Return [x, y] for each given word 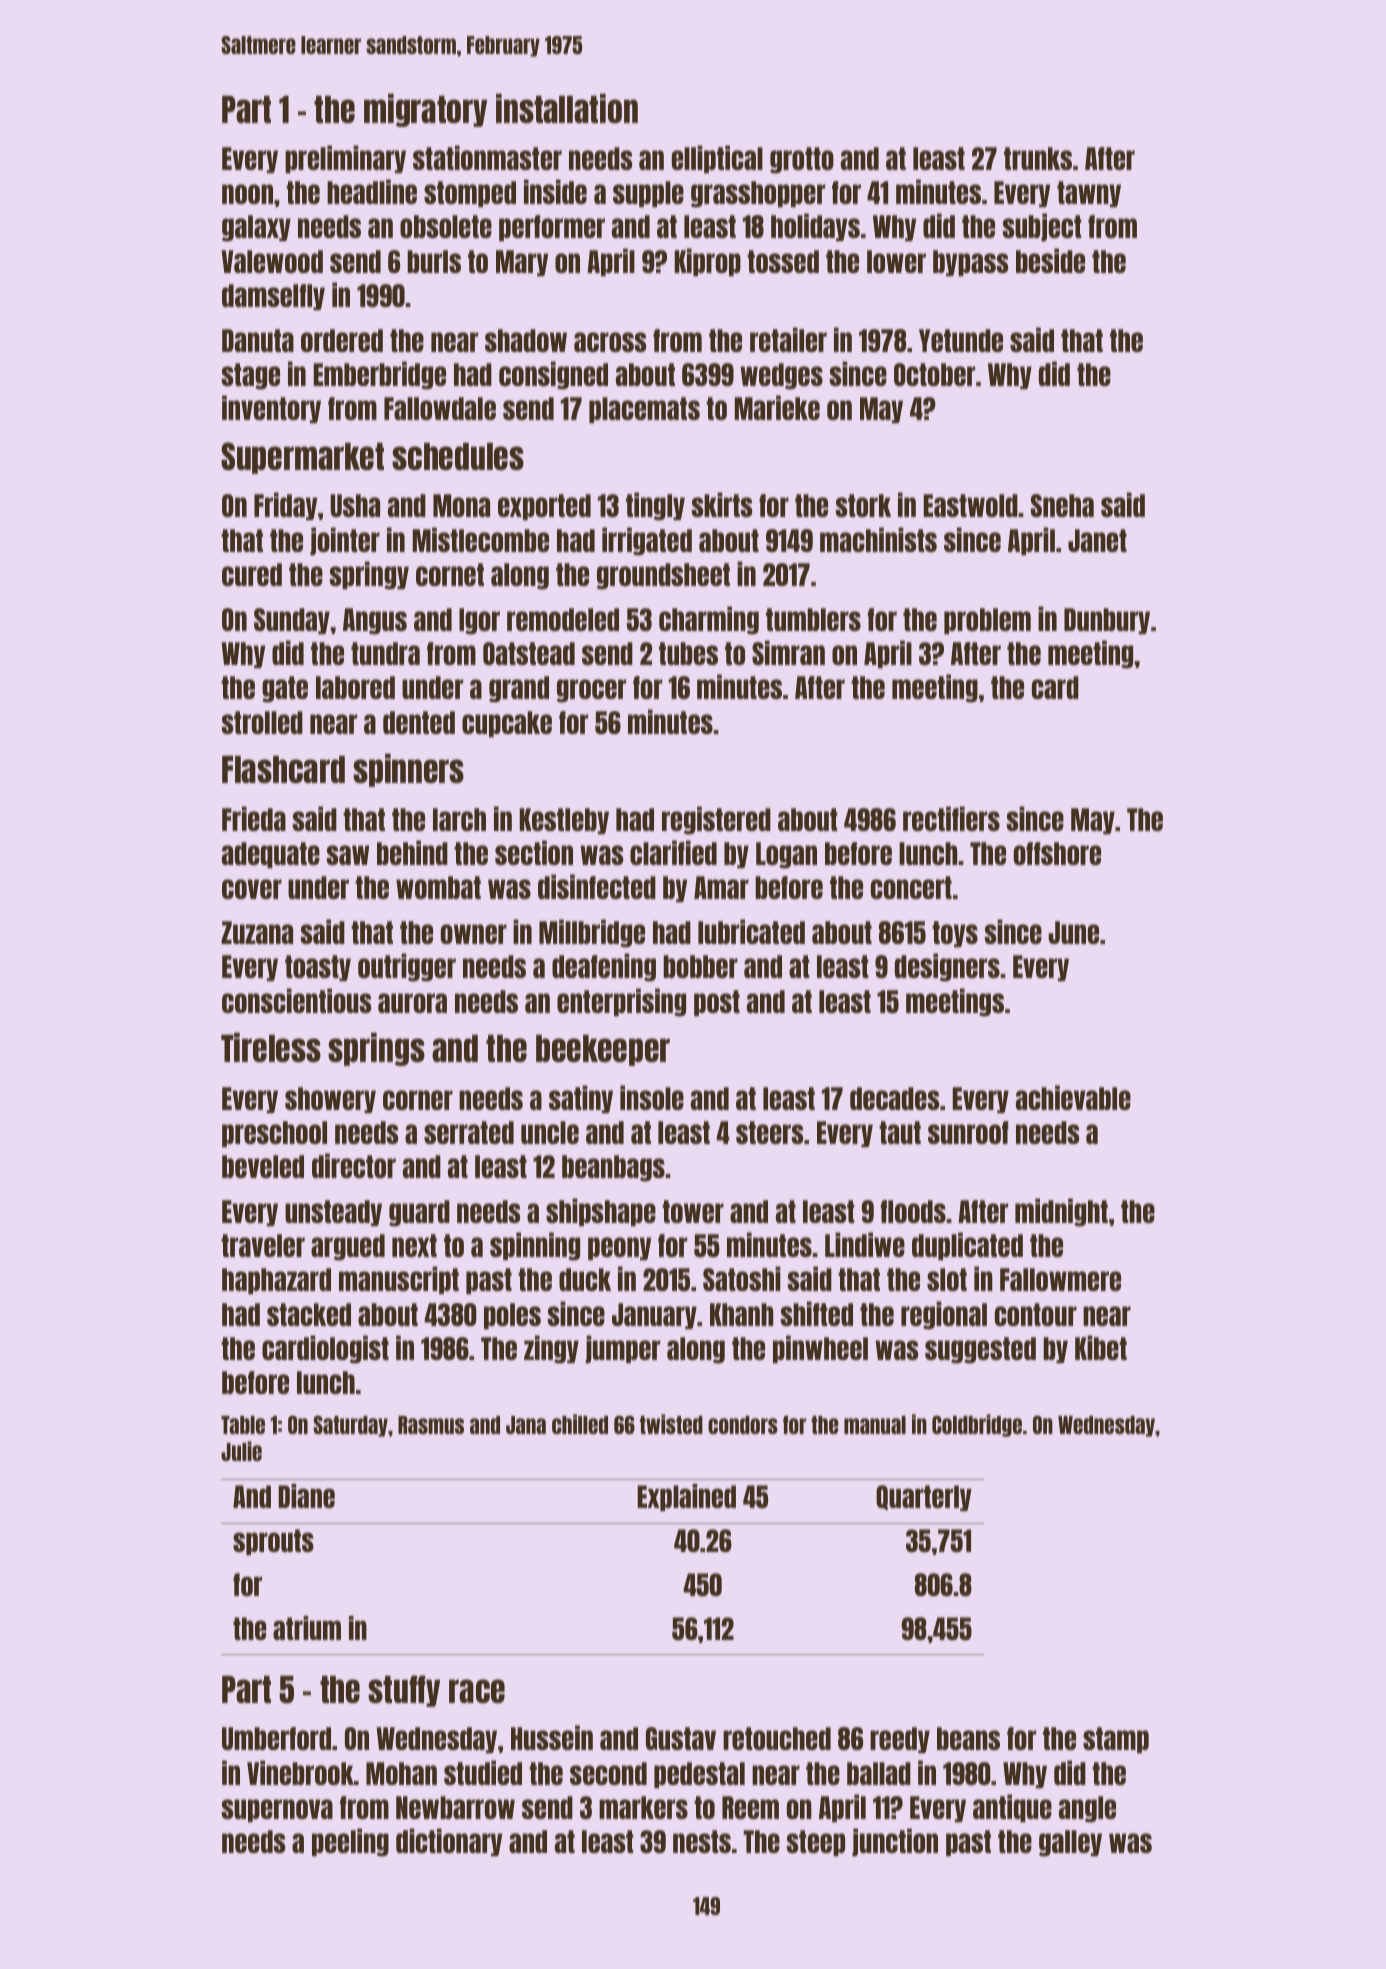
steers [770, 1132]
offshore [1057, 853]
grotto [802, 160]
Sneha [1062, 505]
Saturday [350, 1426]
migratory [425, 110]
